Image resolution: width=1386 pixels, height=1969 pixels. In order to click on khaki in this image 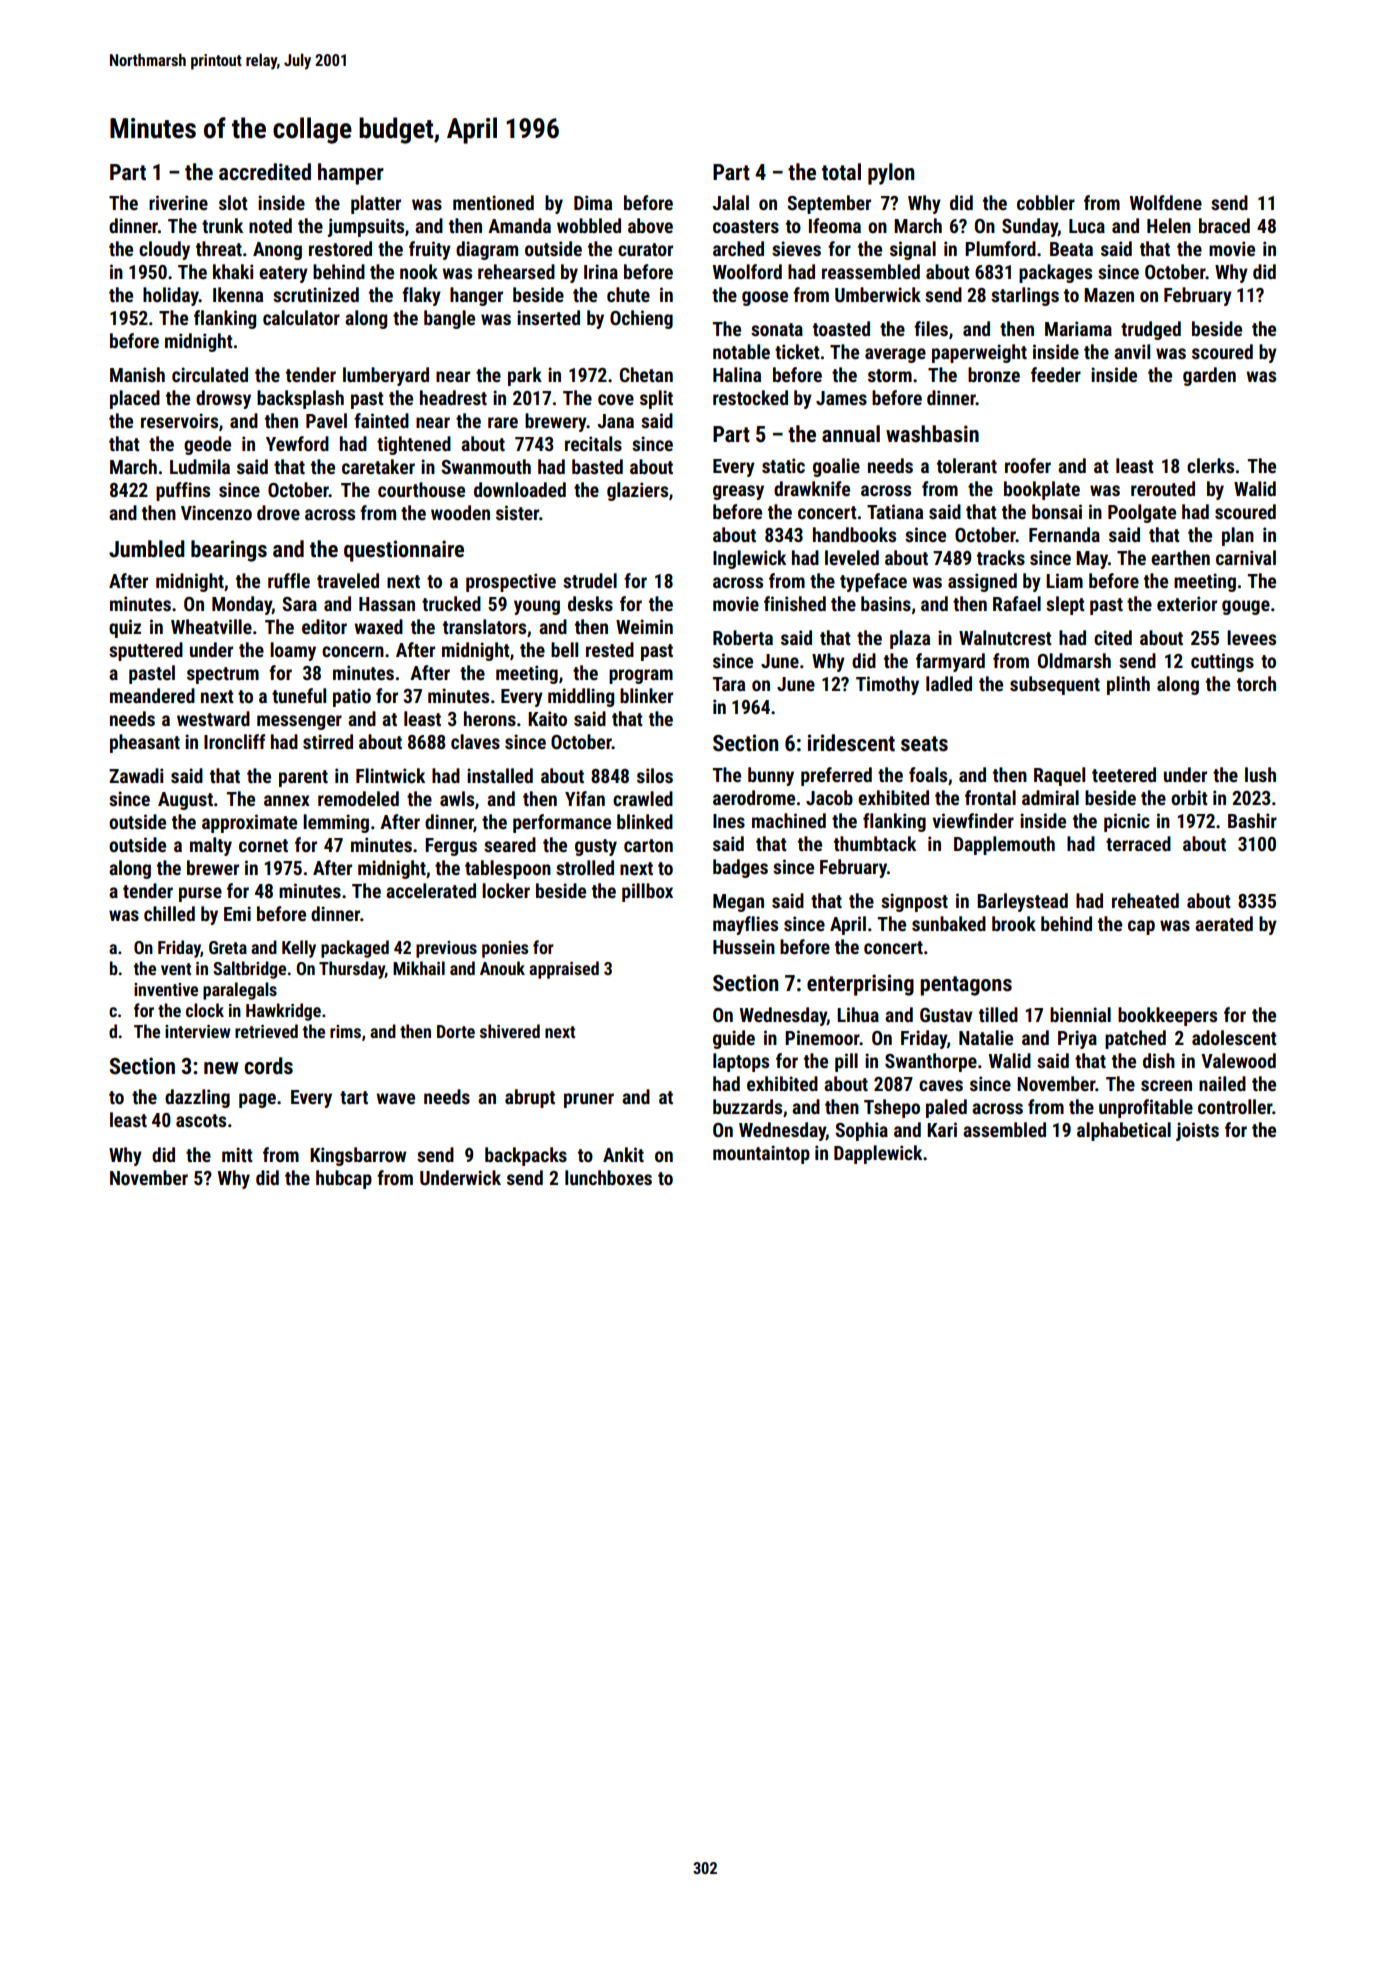, I will do `click(233, 271)`.
